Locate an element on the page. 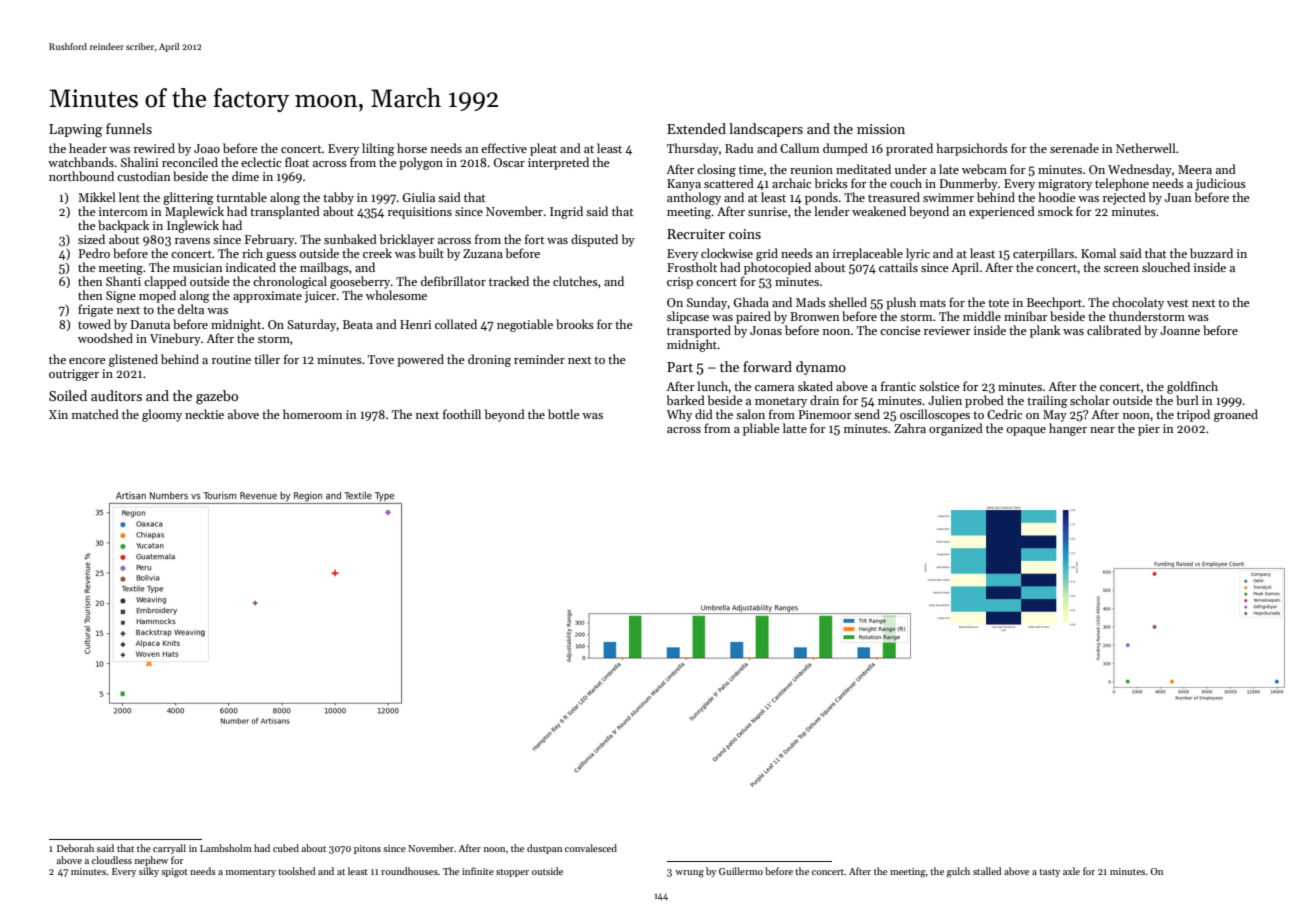  cubed is located at coordinates (286, 848).
